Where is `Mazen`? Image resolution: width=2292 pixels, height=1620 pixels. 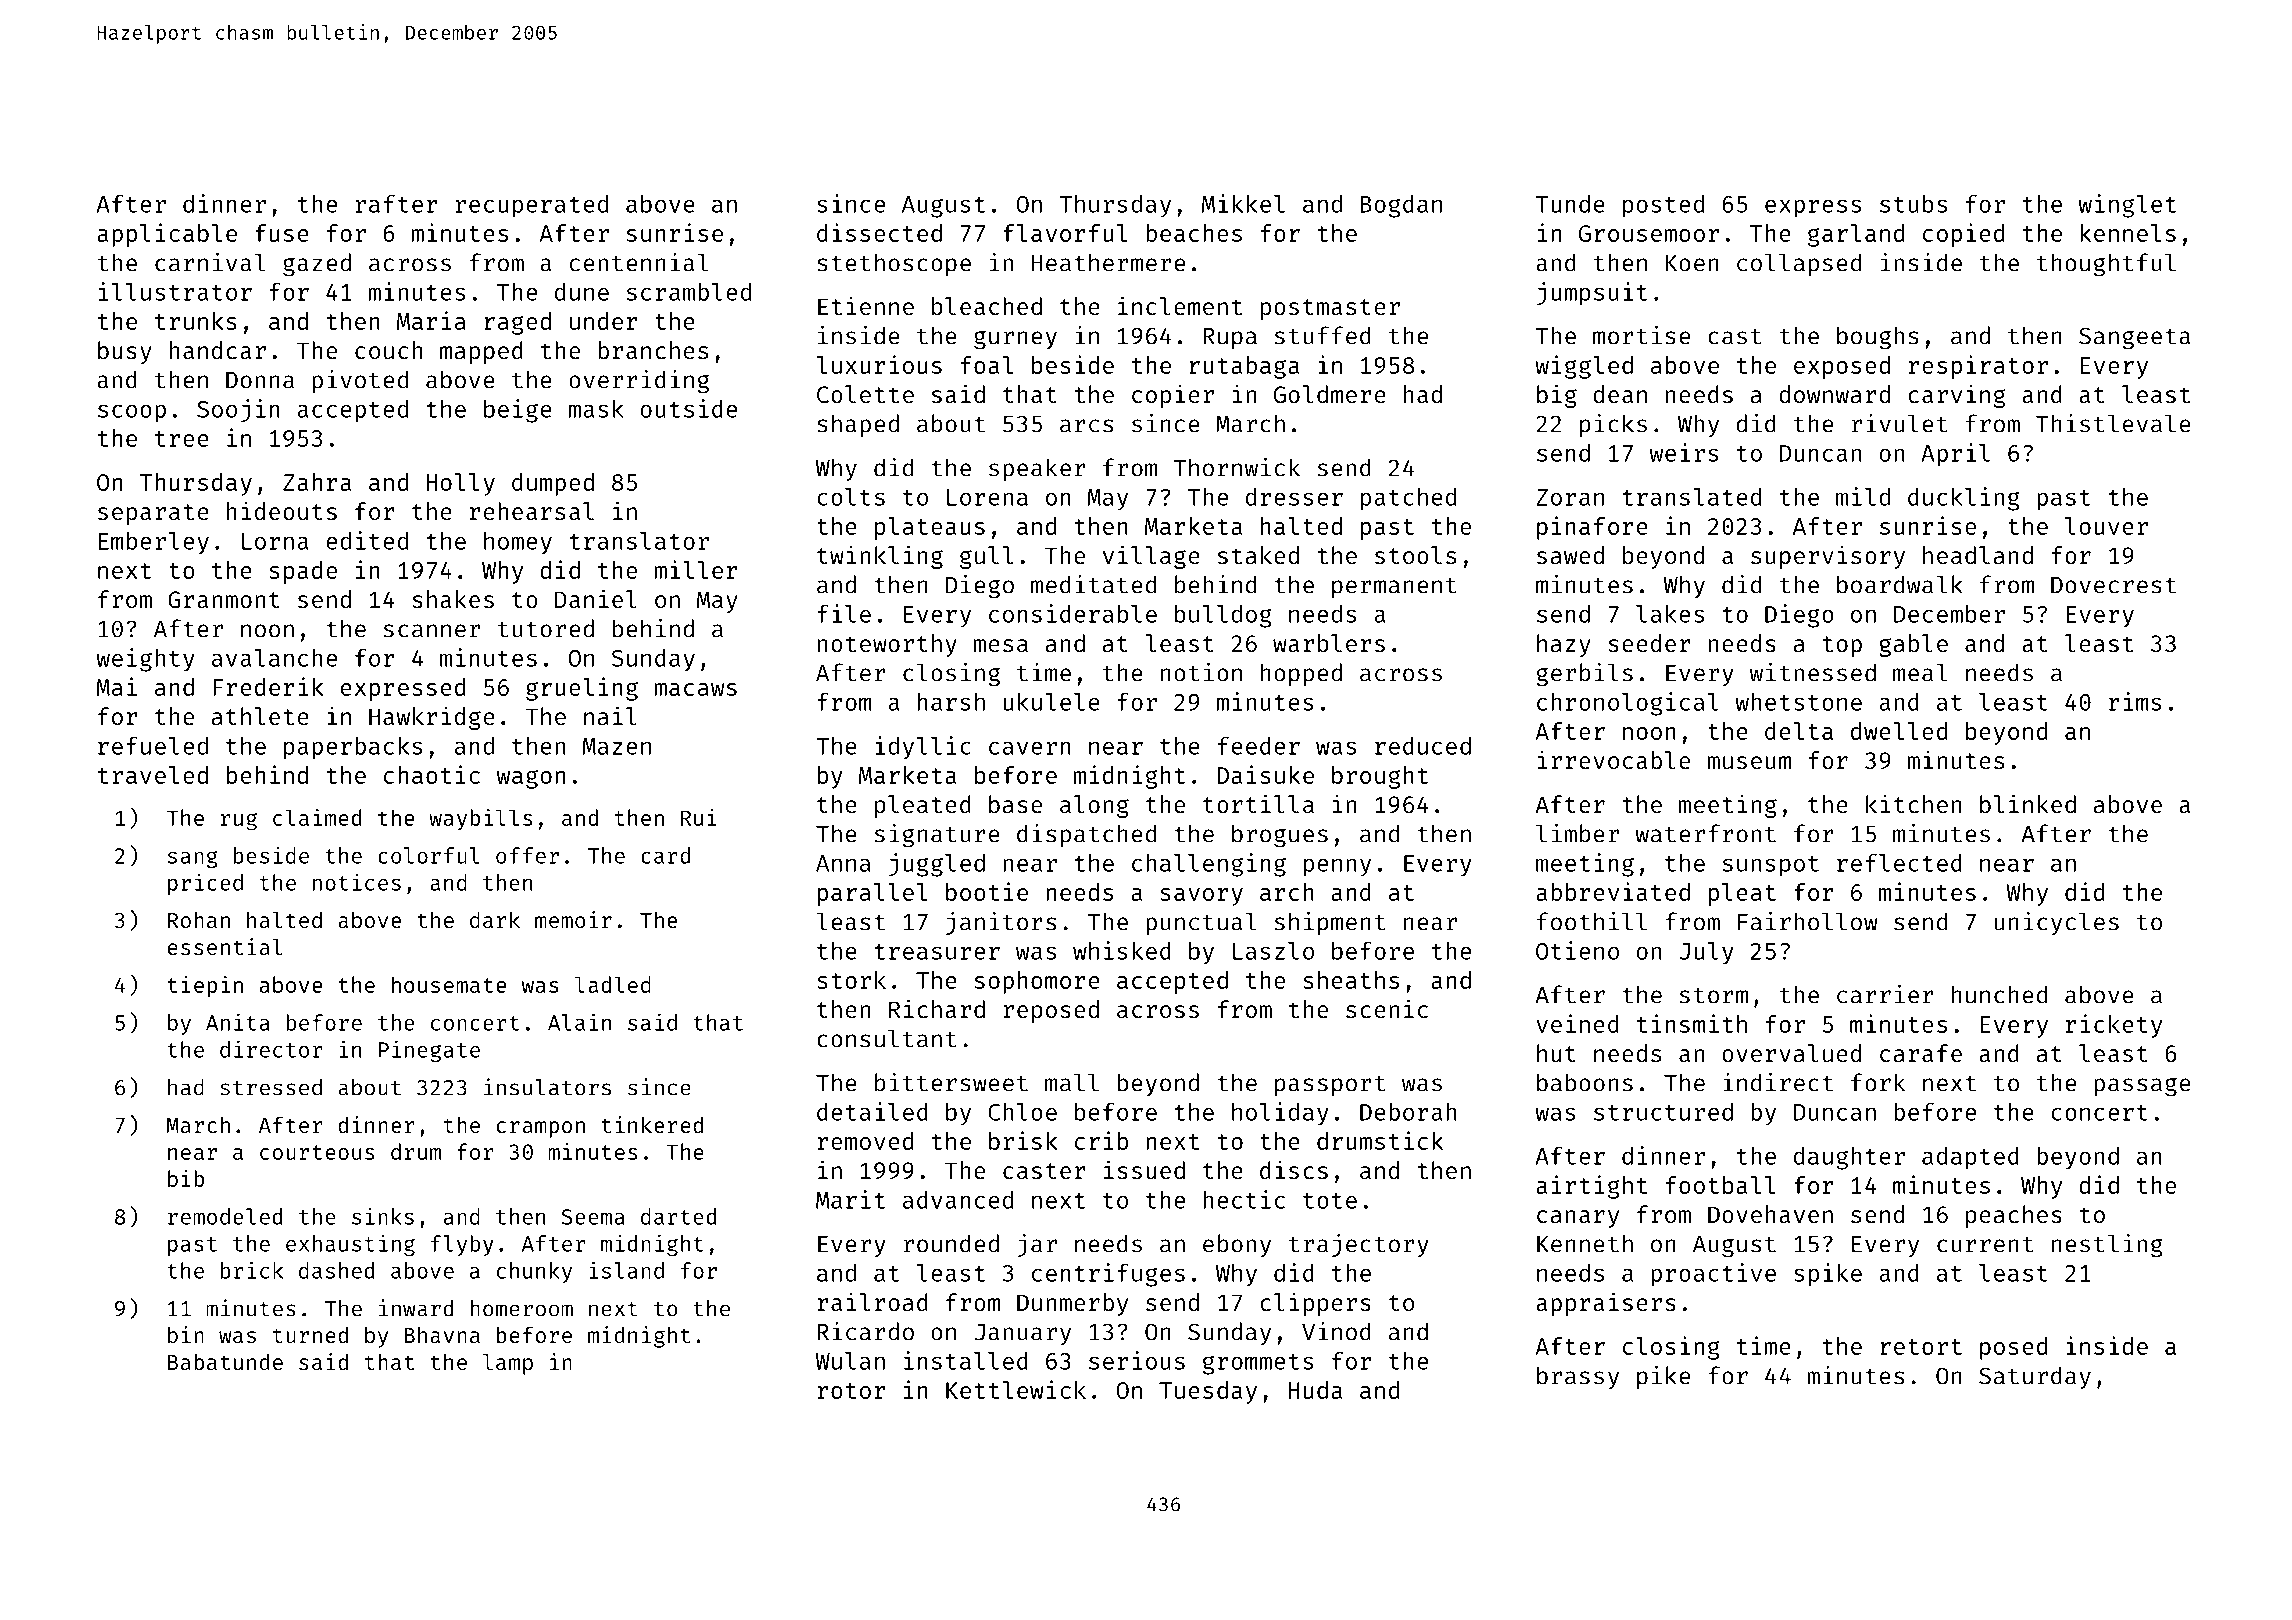 Mazen is located at coordinates (617, 746).
